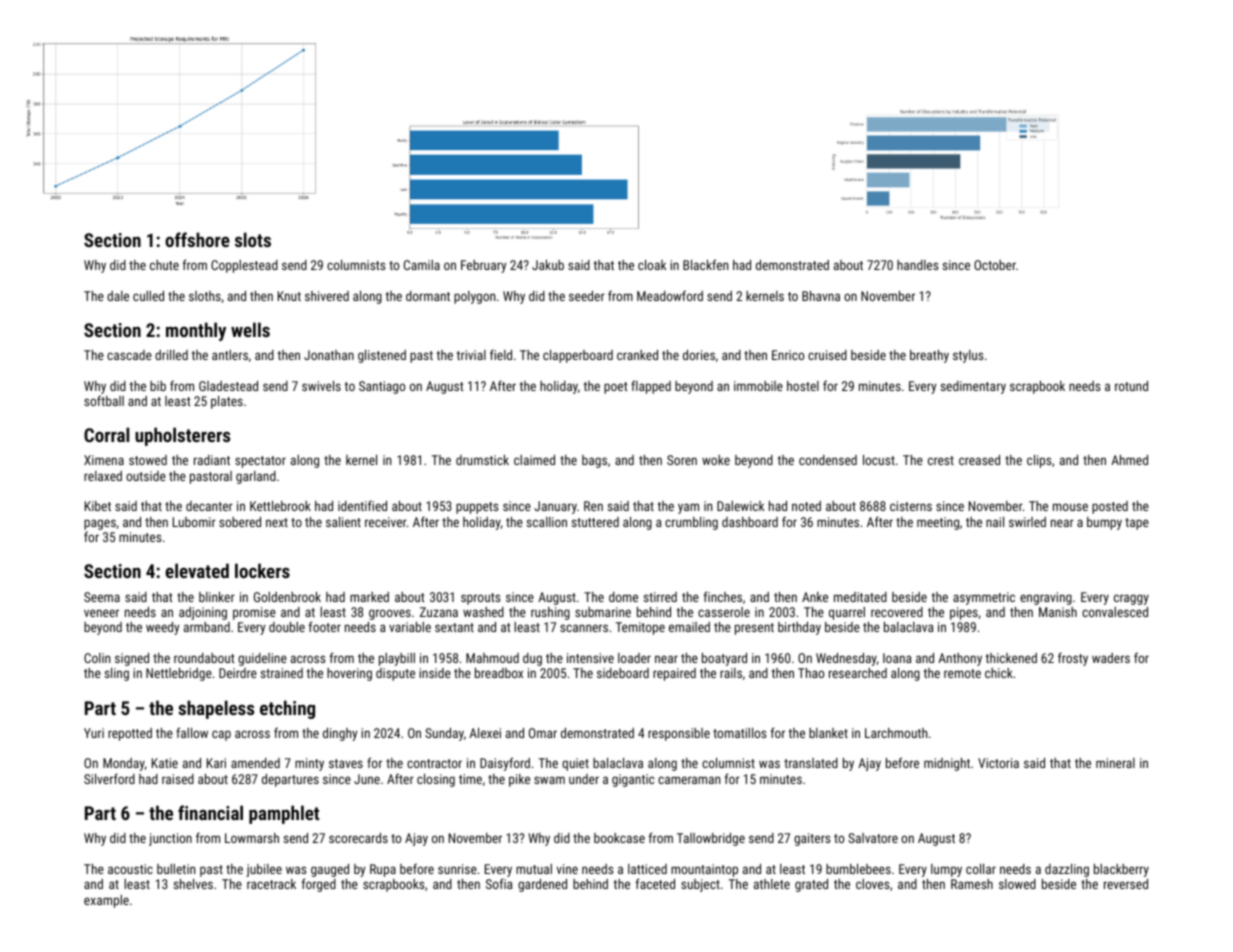 The image size is (1233, 952). I want to click on softball, so click(104, 400).
